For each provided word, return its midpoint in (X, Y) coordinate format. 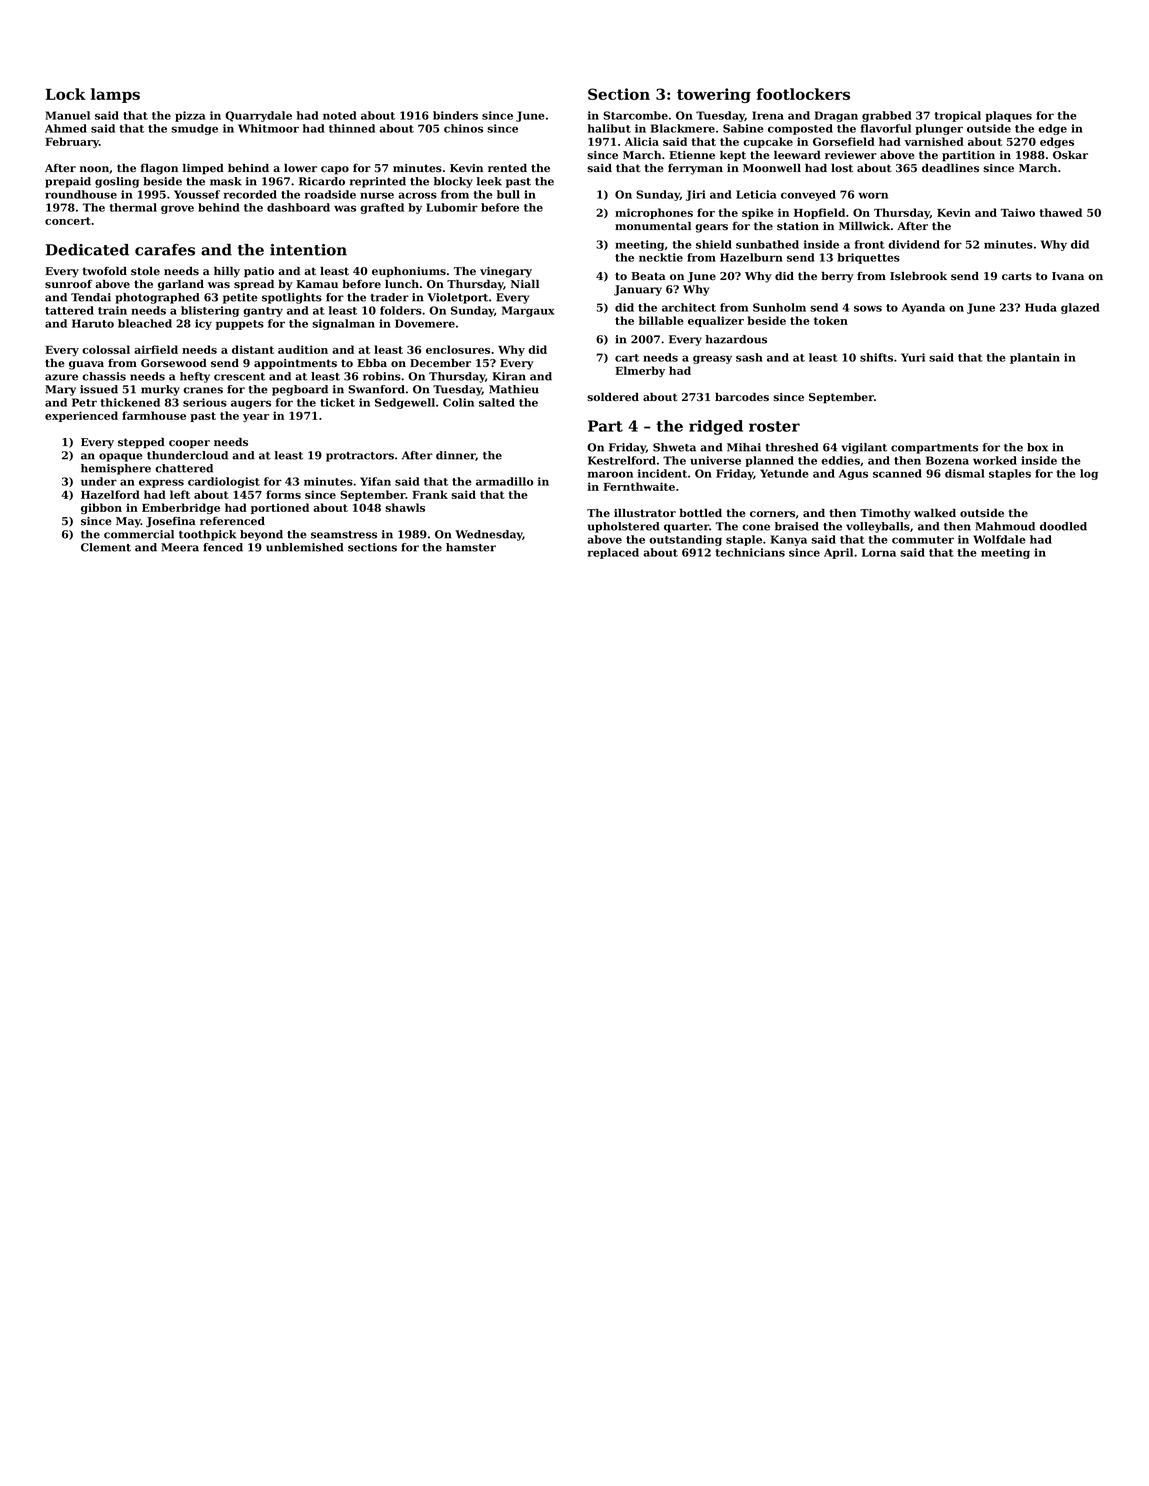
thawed (1060, 212)
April (838, 553)
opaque (120, 457)
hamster (471, 547)
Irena (768, 115)
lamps (115, 95)
